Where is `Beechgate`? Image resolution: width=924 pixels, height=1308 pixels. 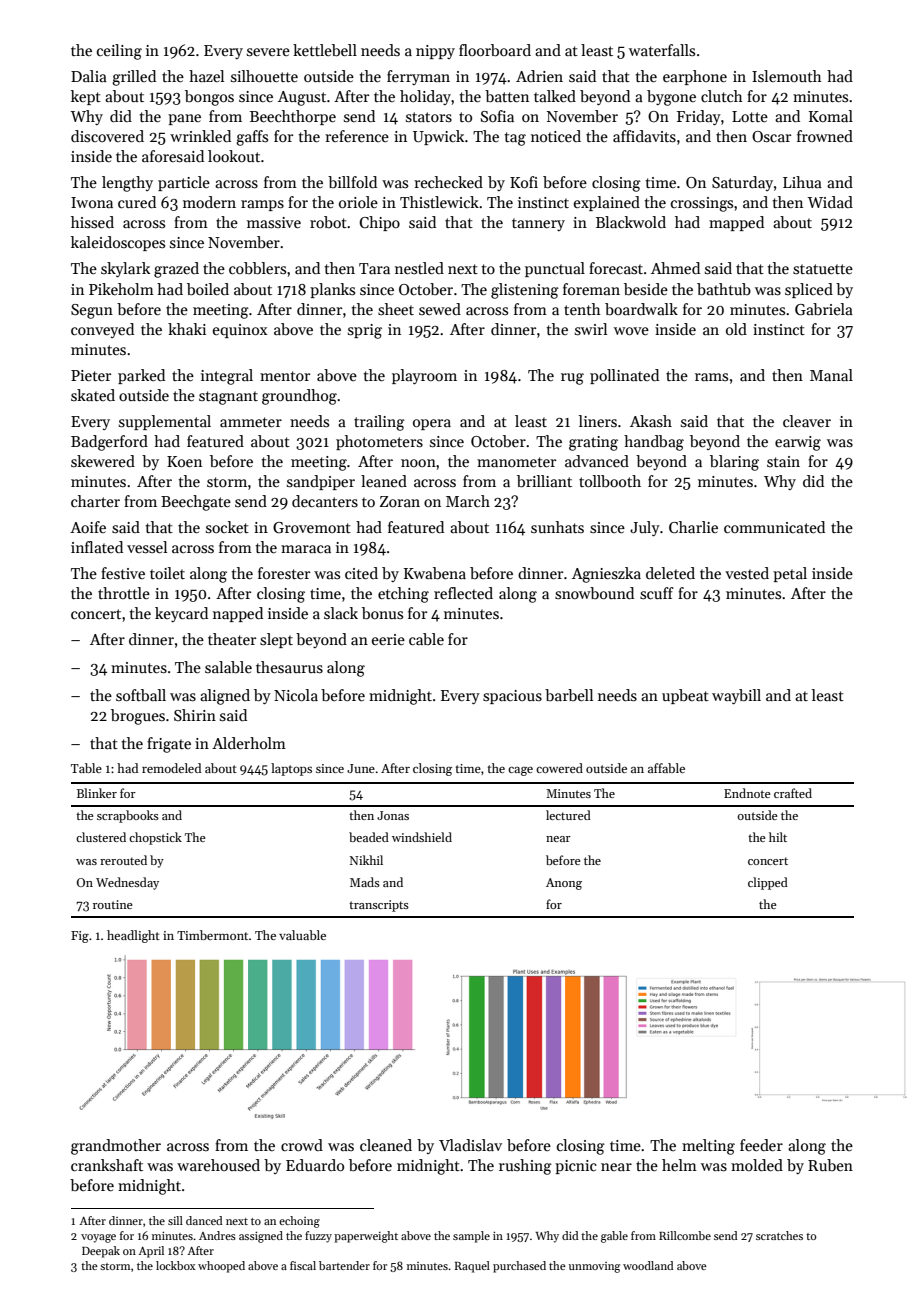 Beechgate is located at coordinates (196, 503).
